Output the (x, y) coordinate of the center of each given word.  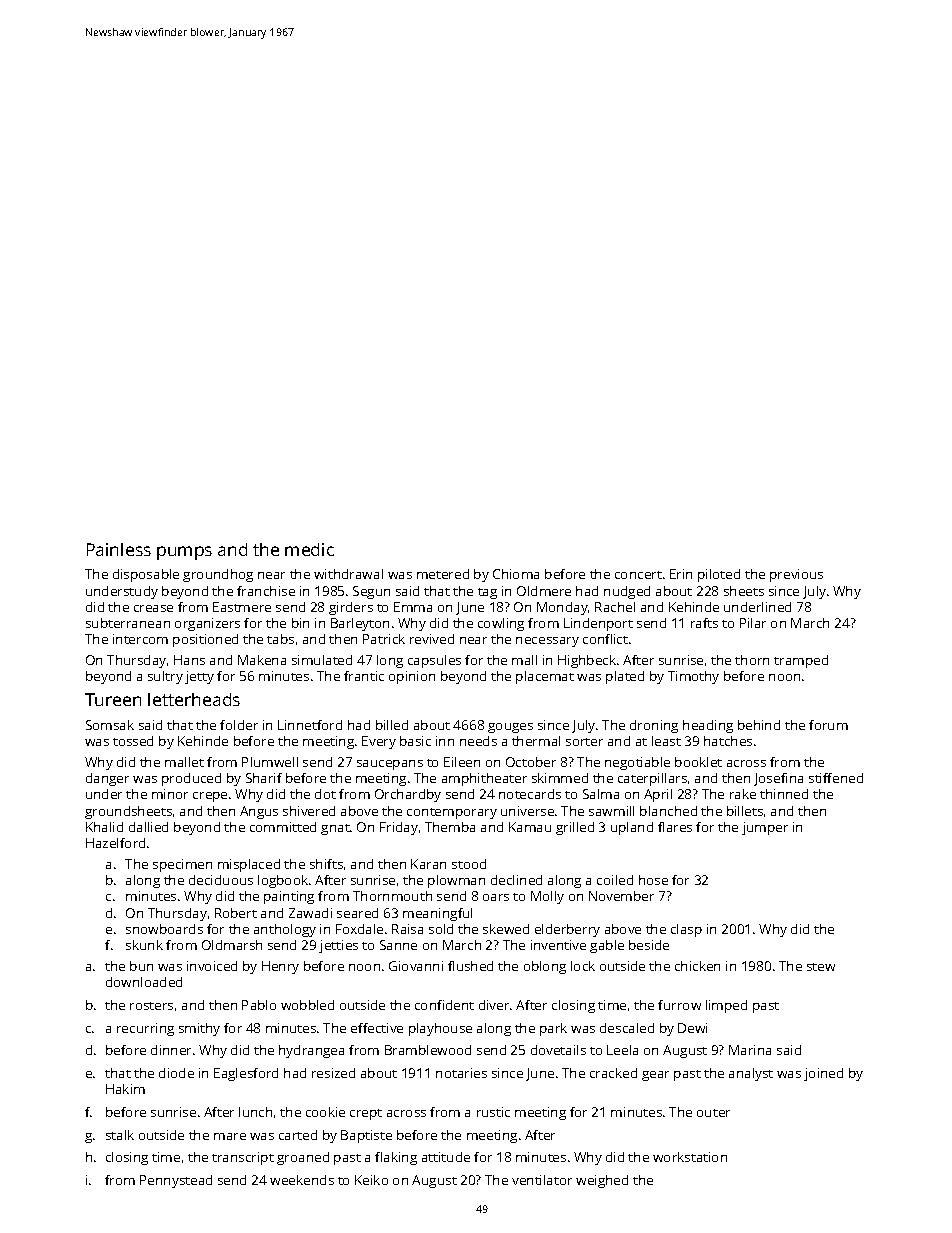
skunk (144, 945)
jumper (765, 828)
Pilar (753, 623)
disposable (146, 575)
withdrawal (348, 574)
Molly (547, 897)
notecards (530, 794)
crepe (210, 797)
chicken (697, 966)
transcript (243, 1158)
